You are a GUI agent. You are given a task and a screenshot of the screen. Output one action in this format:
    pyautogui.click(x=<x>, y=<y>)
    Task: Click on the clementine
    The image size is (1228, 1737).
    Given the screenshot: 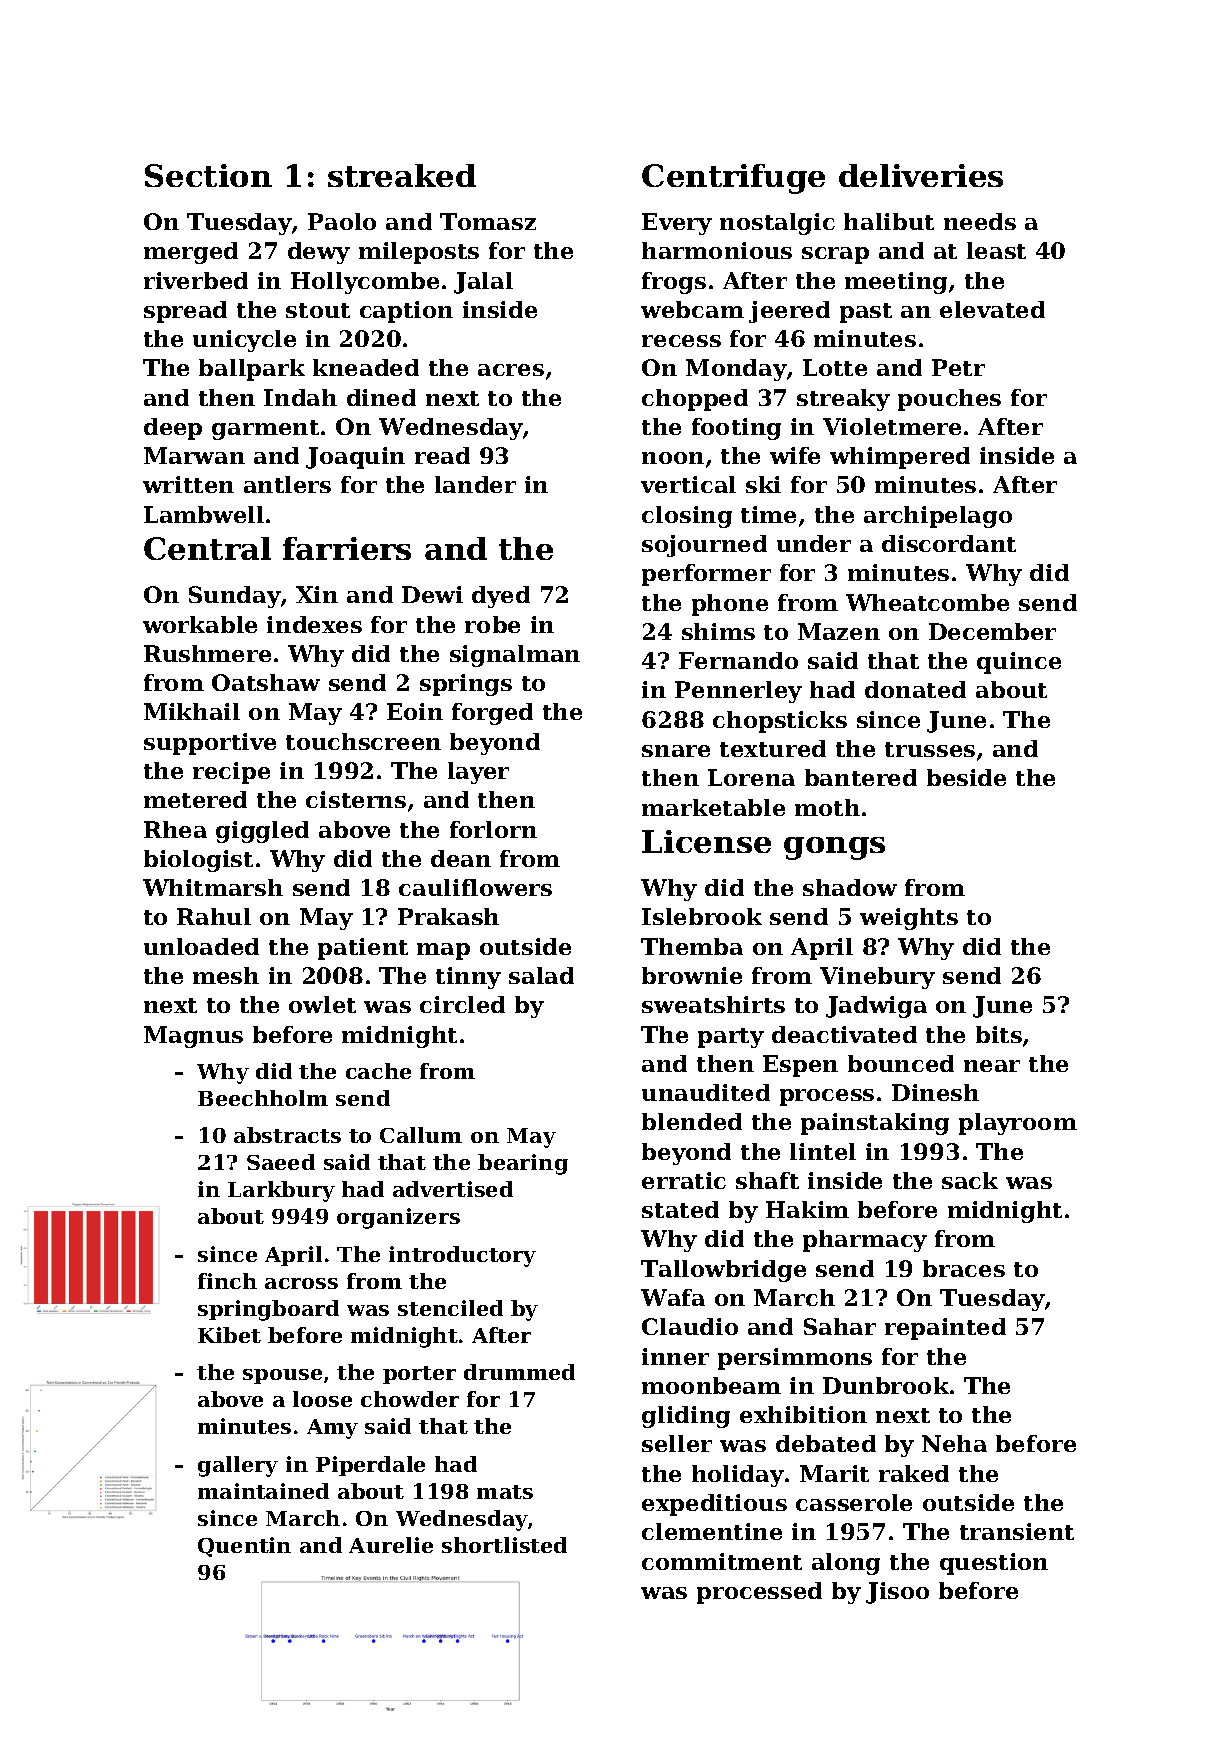 What is the action you would take?
    pyautogui.click(x=712, y=1531)
